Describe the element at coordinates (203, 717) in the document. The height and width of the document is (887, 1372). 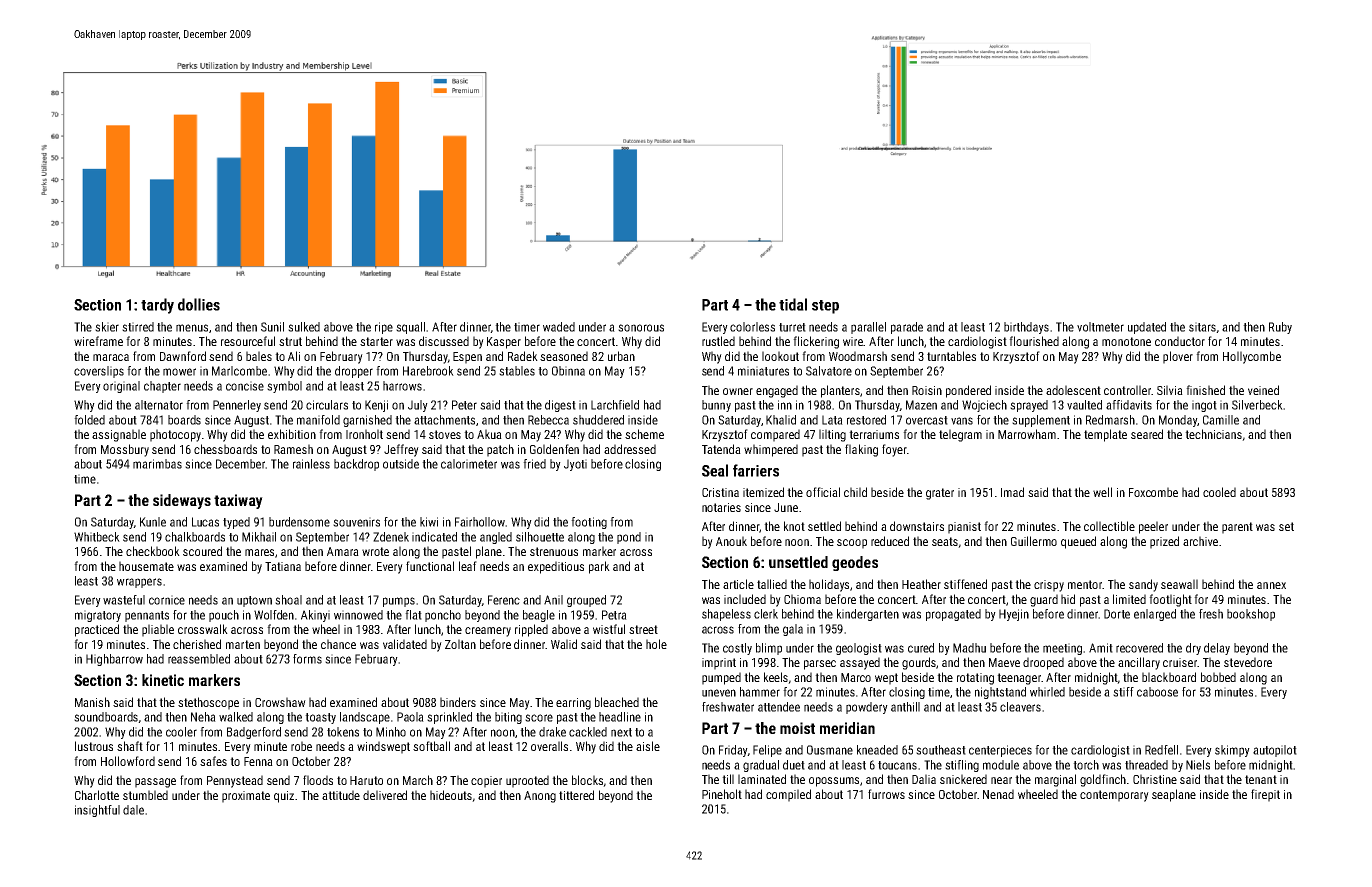
I see `Neha` at that location.
